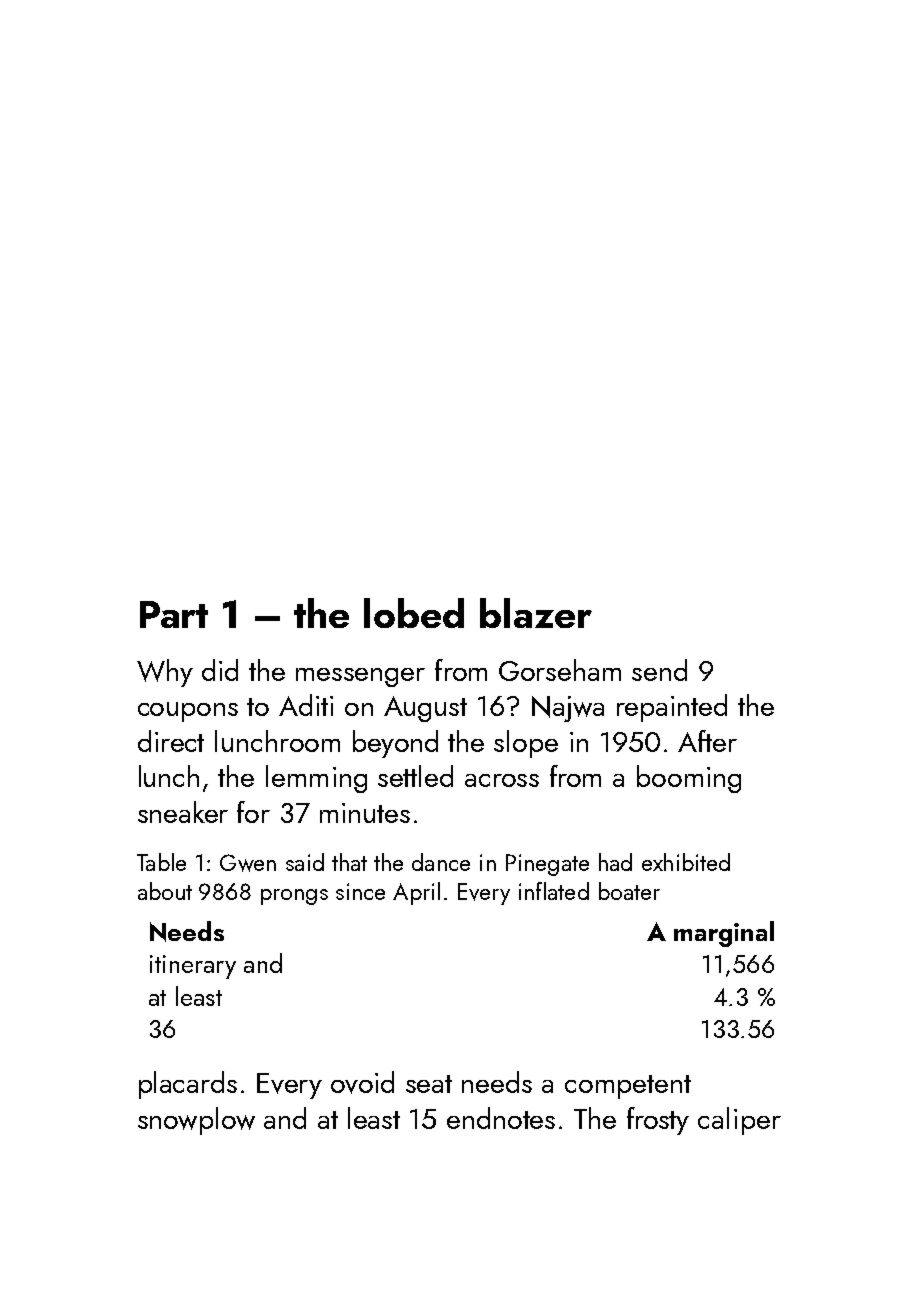 The width and height of the page is (924, 1311). Describe the element at coordinates (416, 893) in the page. I see `April` at that location.
